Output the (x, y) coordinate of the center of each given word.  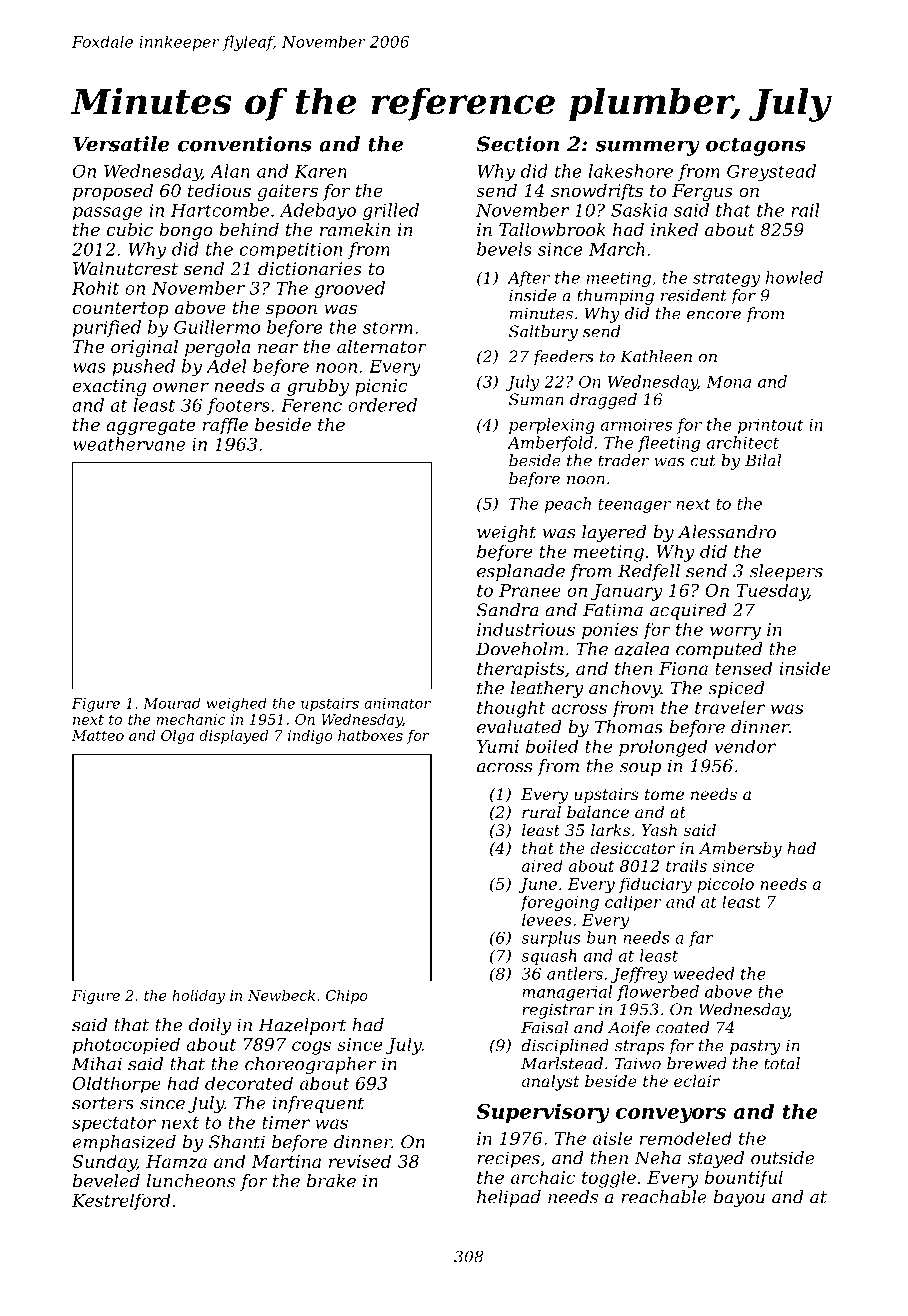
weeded (703, 973)
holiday (198, 997)
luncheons (191, 1181)
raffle (225, 426)
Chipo (347, 997)
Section (517, 144)
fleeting (669, 444)
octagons (756, 146)
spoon (291, 311)
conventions (245, 144)
